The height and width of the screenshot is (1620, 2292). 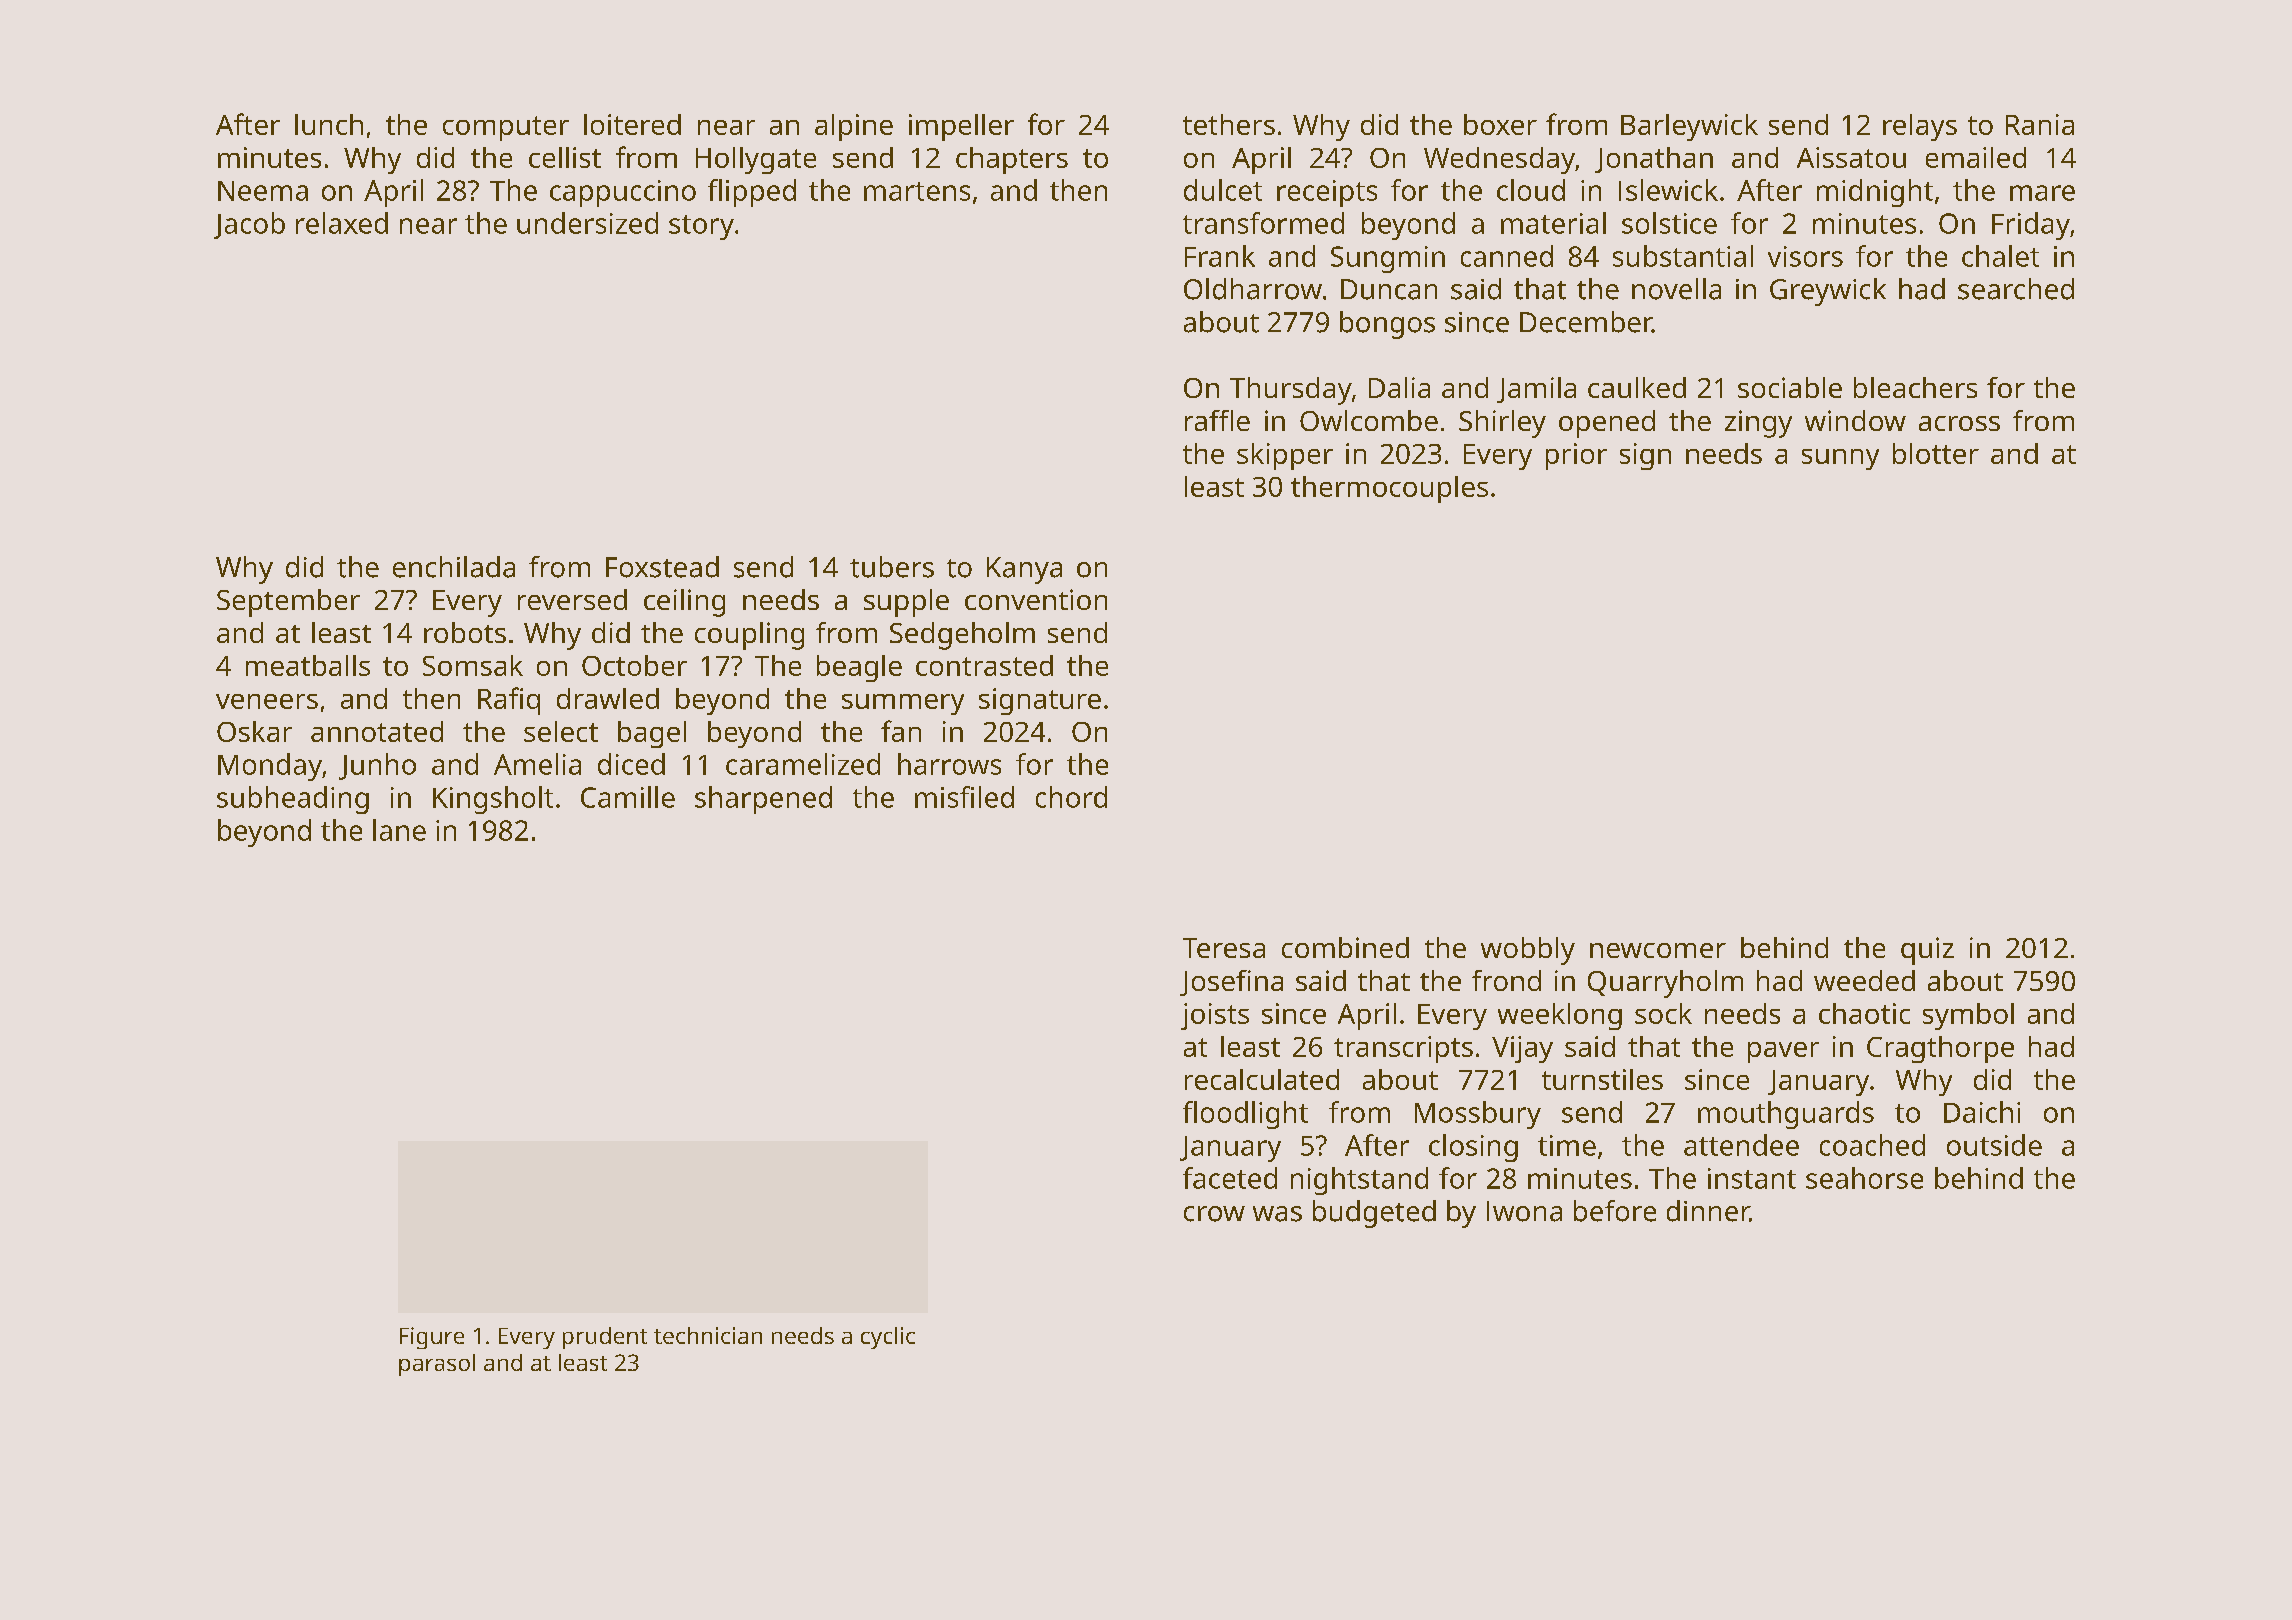 I want to click on lunch, so click(x=329, y=124).
